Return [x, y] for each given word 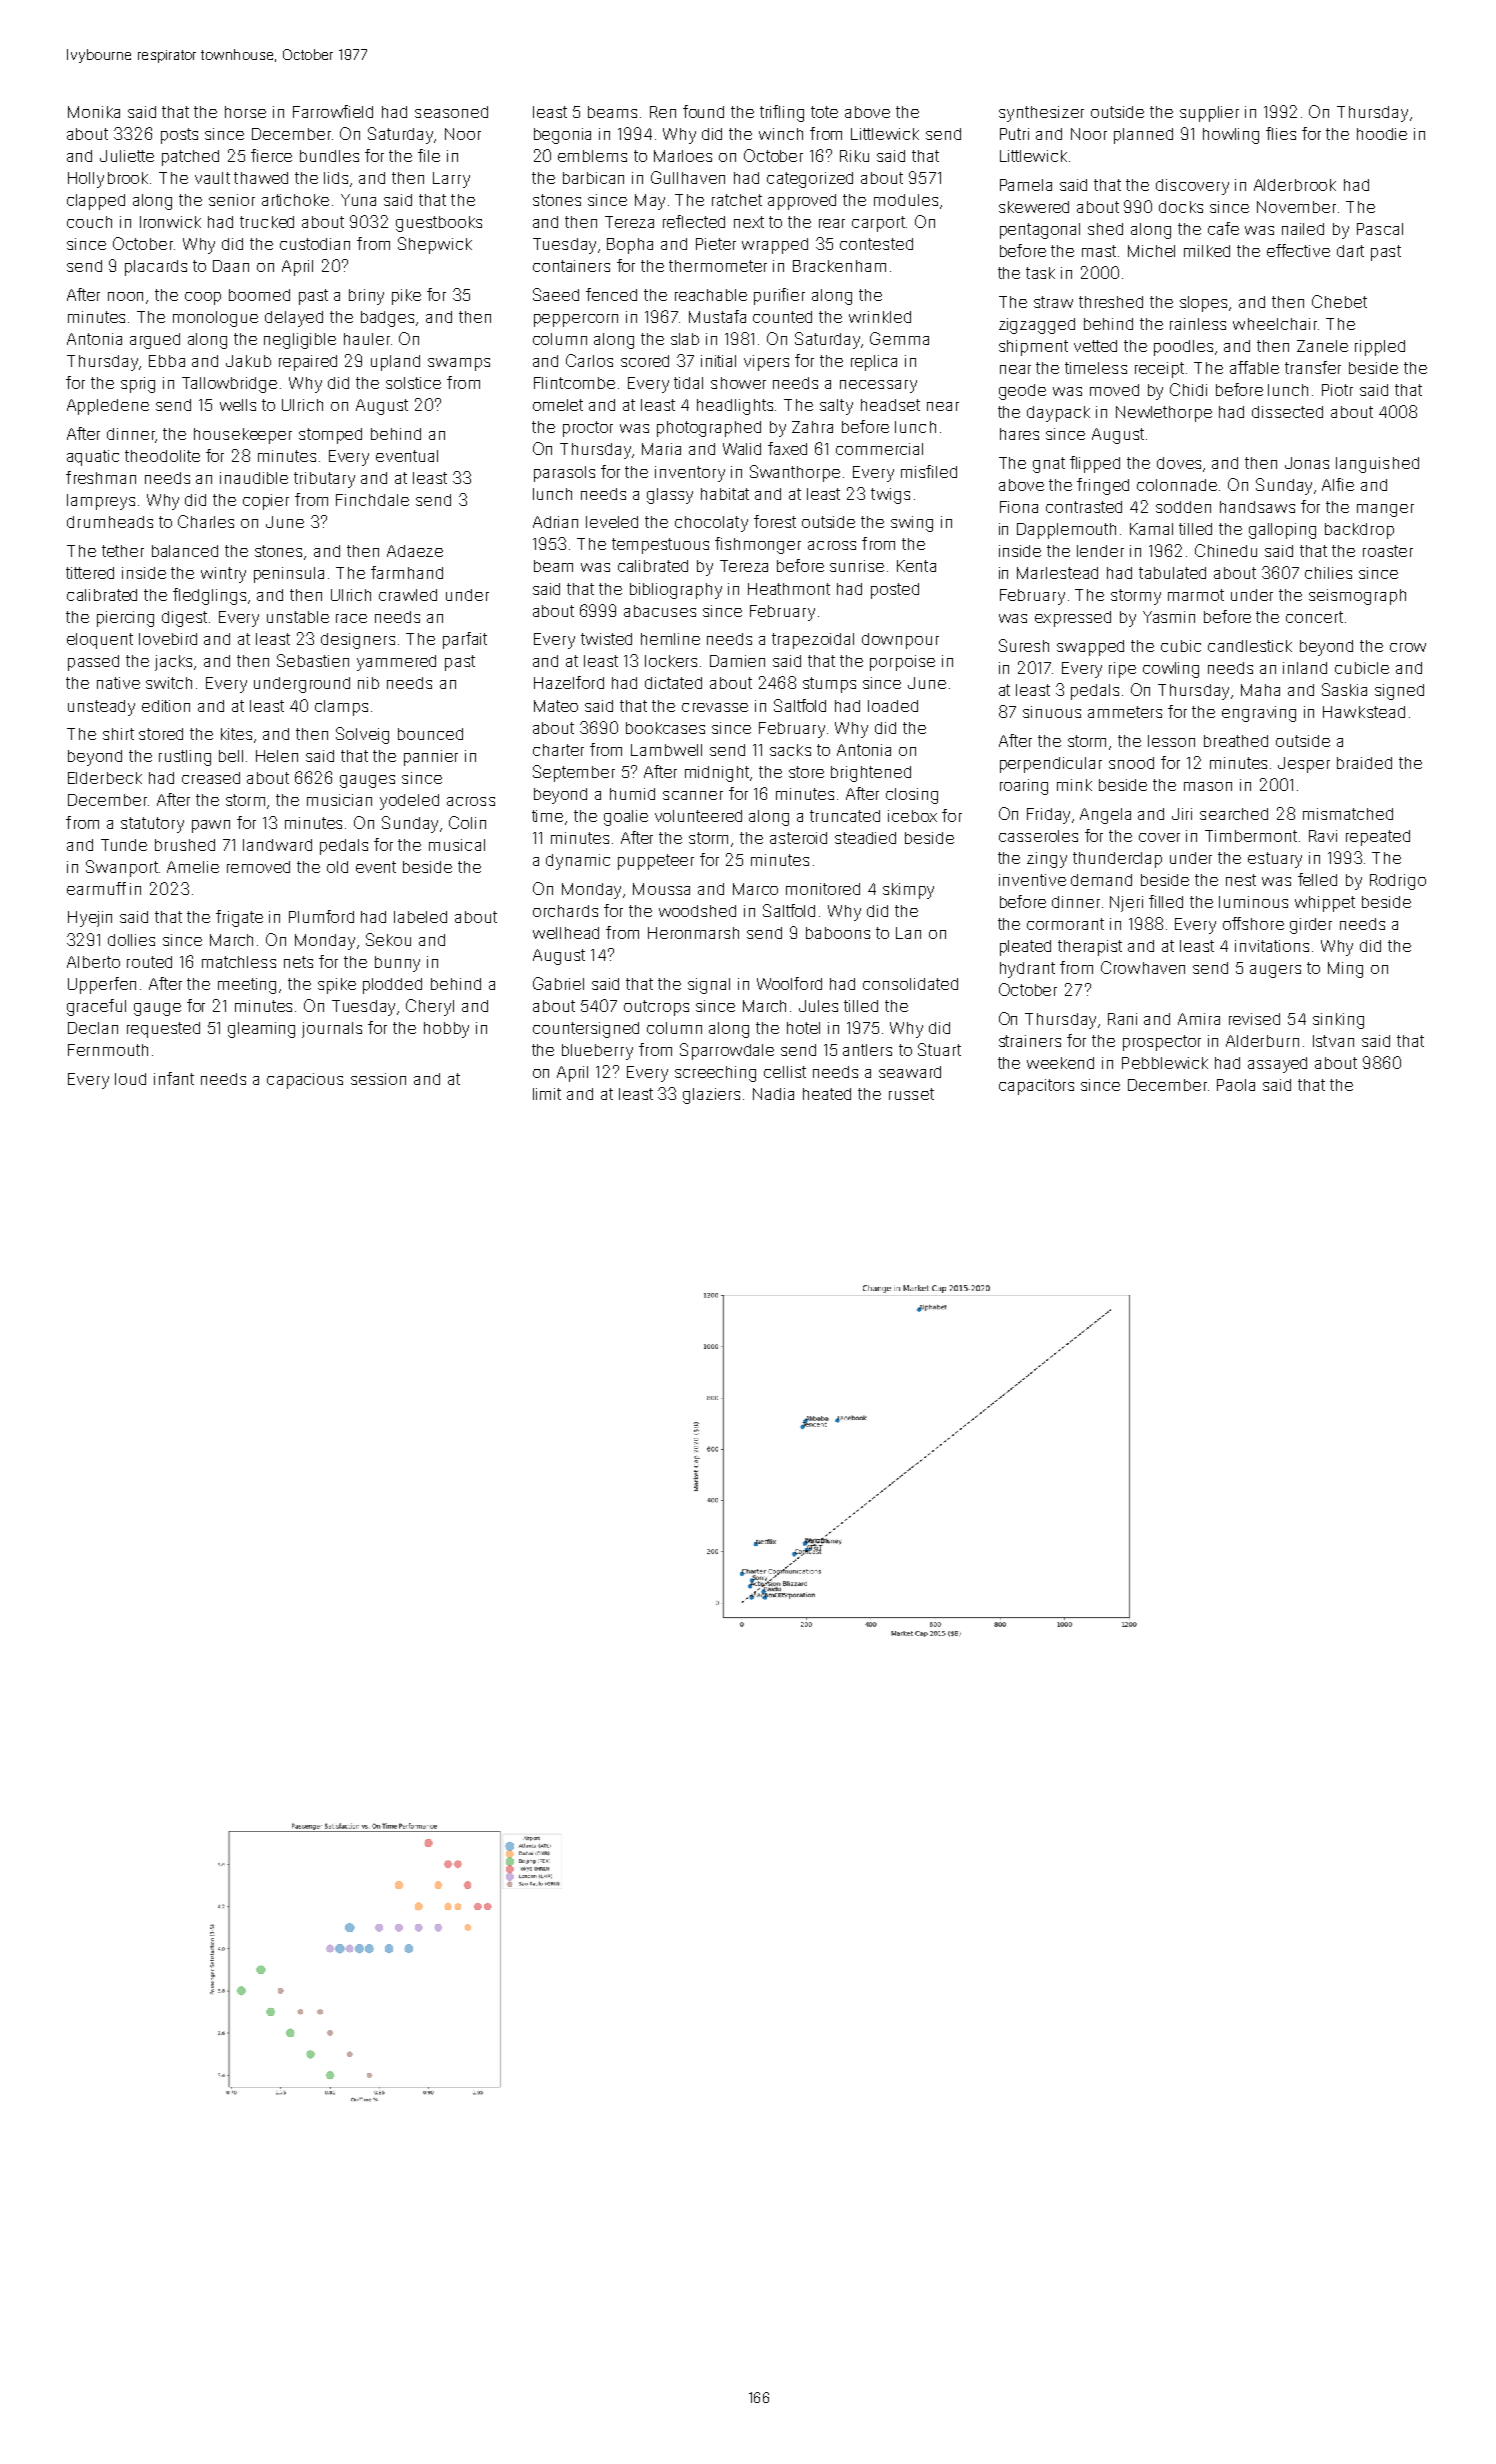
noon [125, 296]
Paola [1236, 1085]
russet [911, 1094]
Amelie [193, 867]
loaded [893, 706]
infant [174, 1078]
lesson [1171, 741]
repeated [1378, 838]
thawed [261, 178]
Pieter [716, 244]
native [118, 683]
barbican [593, 178]
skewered [1034, 207]
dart [1350, 251]
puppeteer [656, 862]
